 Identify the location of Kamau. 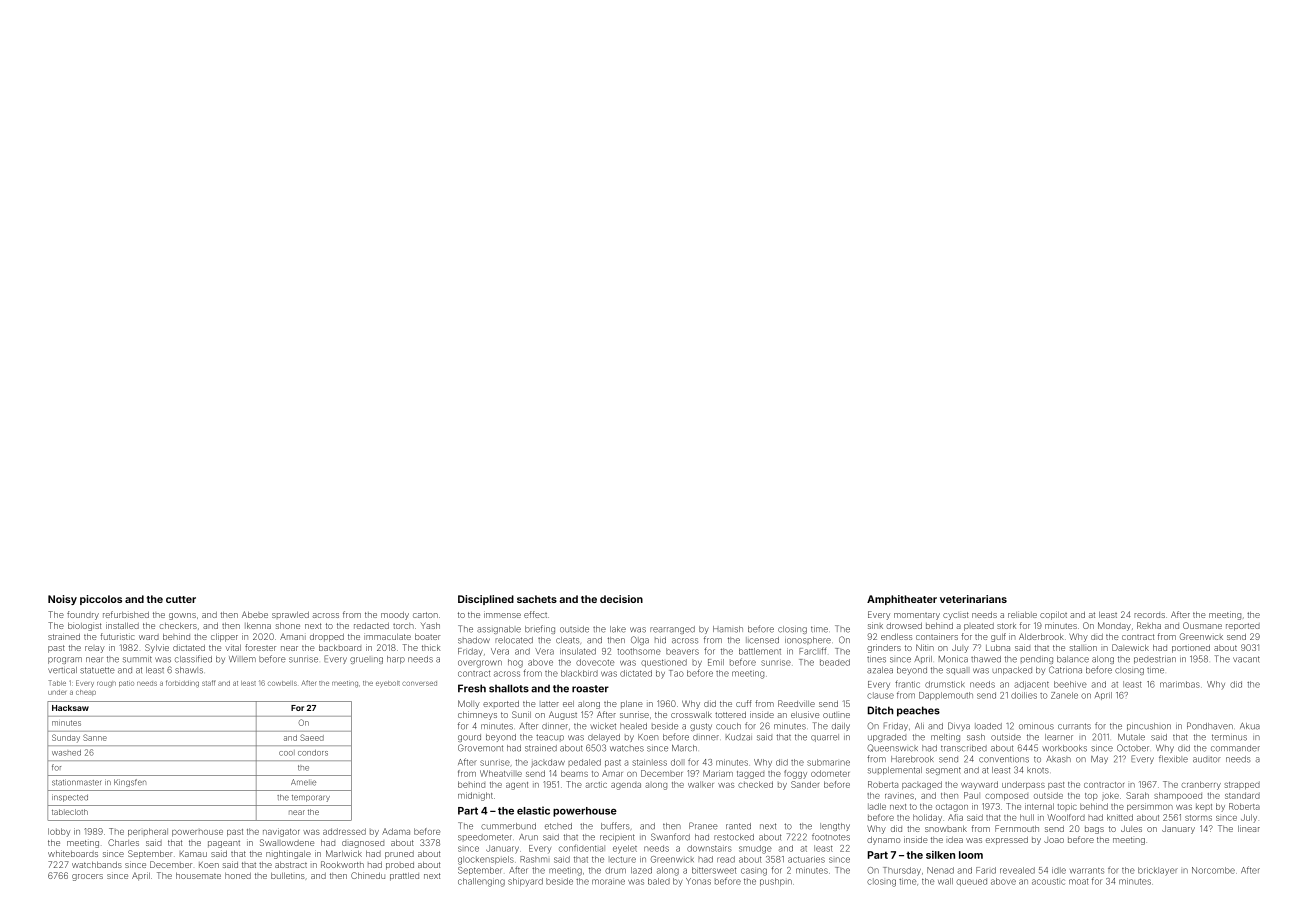
(193, 853).
